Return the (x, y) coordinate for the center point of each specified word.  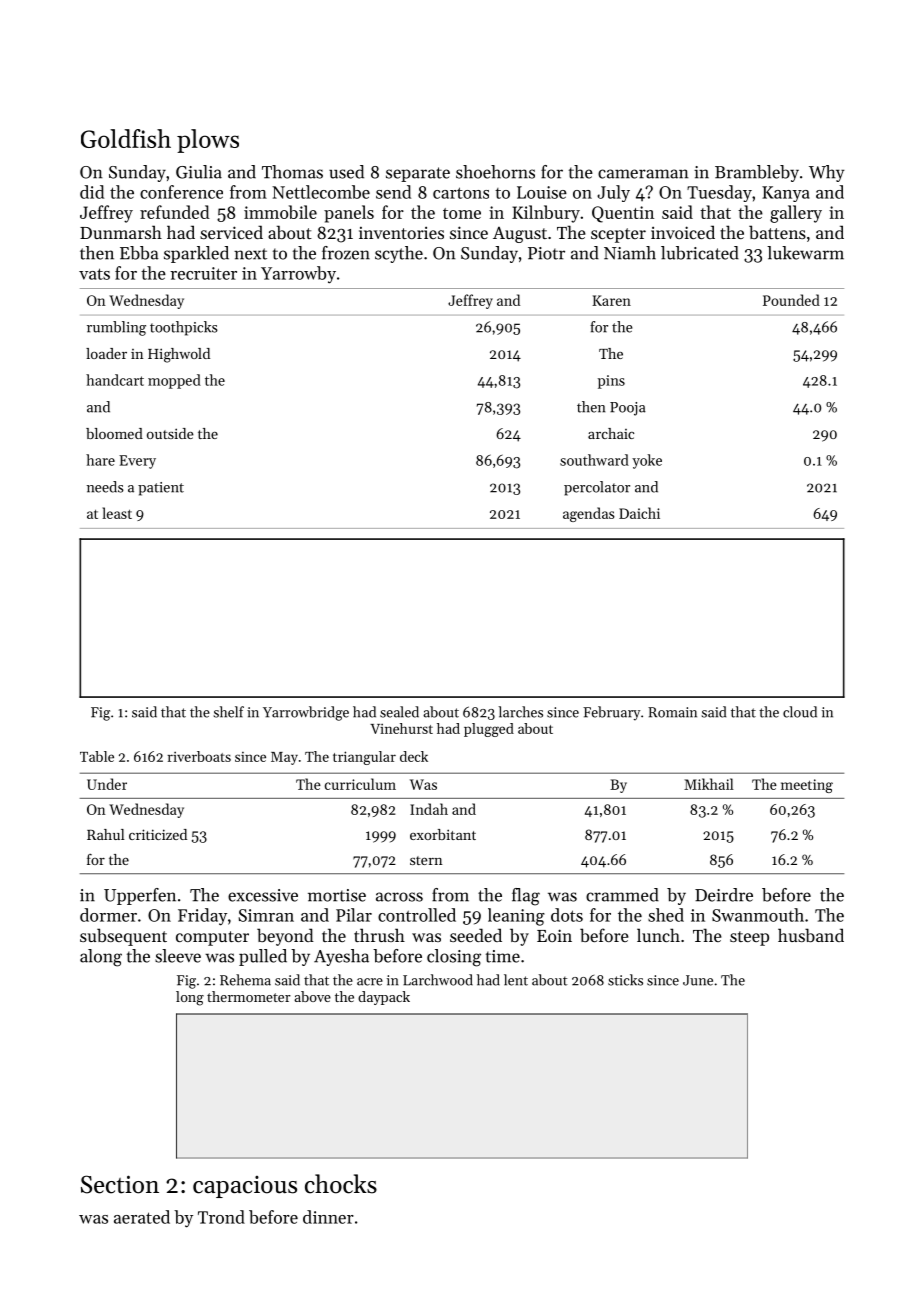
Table (97, 756)
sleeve (178, 956)
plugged (489, 730)
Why (827, 173)
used (346, 172)
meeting (807, 786)
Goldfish (126, 138)
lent (516, 980)
